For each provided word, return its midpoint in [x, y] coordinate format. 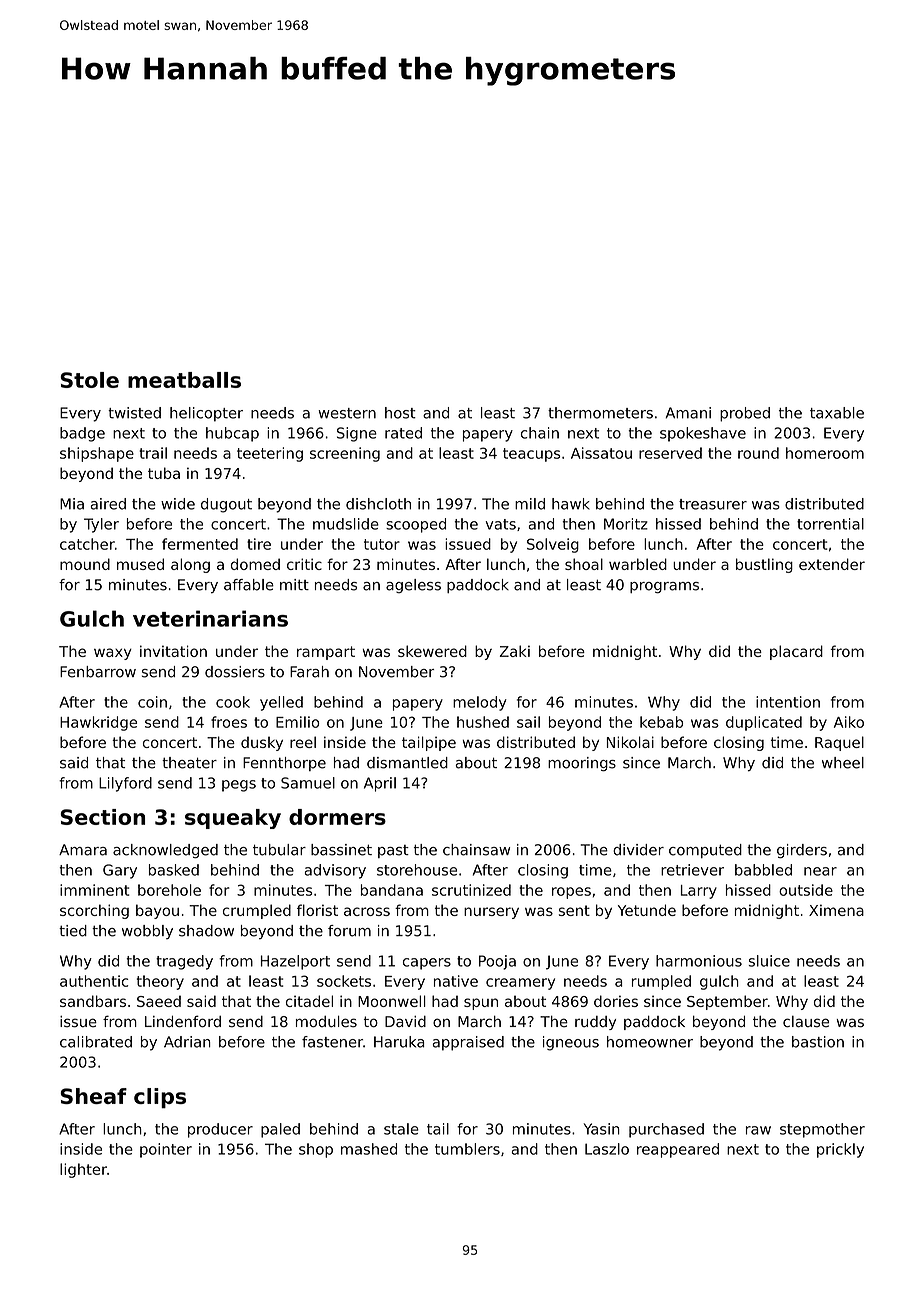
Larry [699, 892]
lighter [83, 1170]
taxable [837, 413]
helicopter [206, 414]
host [400, 413]
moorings [582, 764]
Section [102, 817]
